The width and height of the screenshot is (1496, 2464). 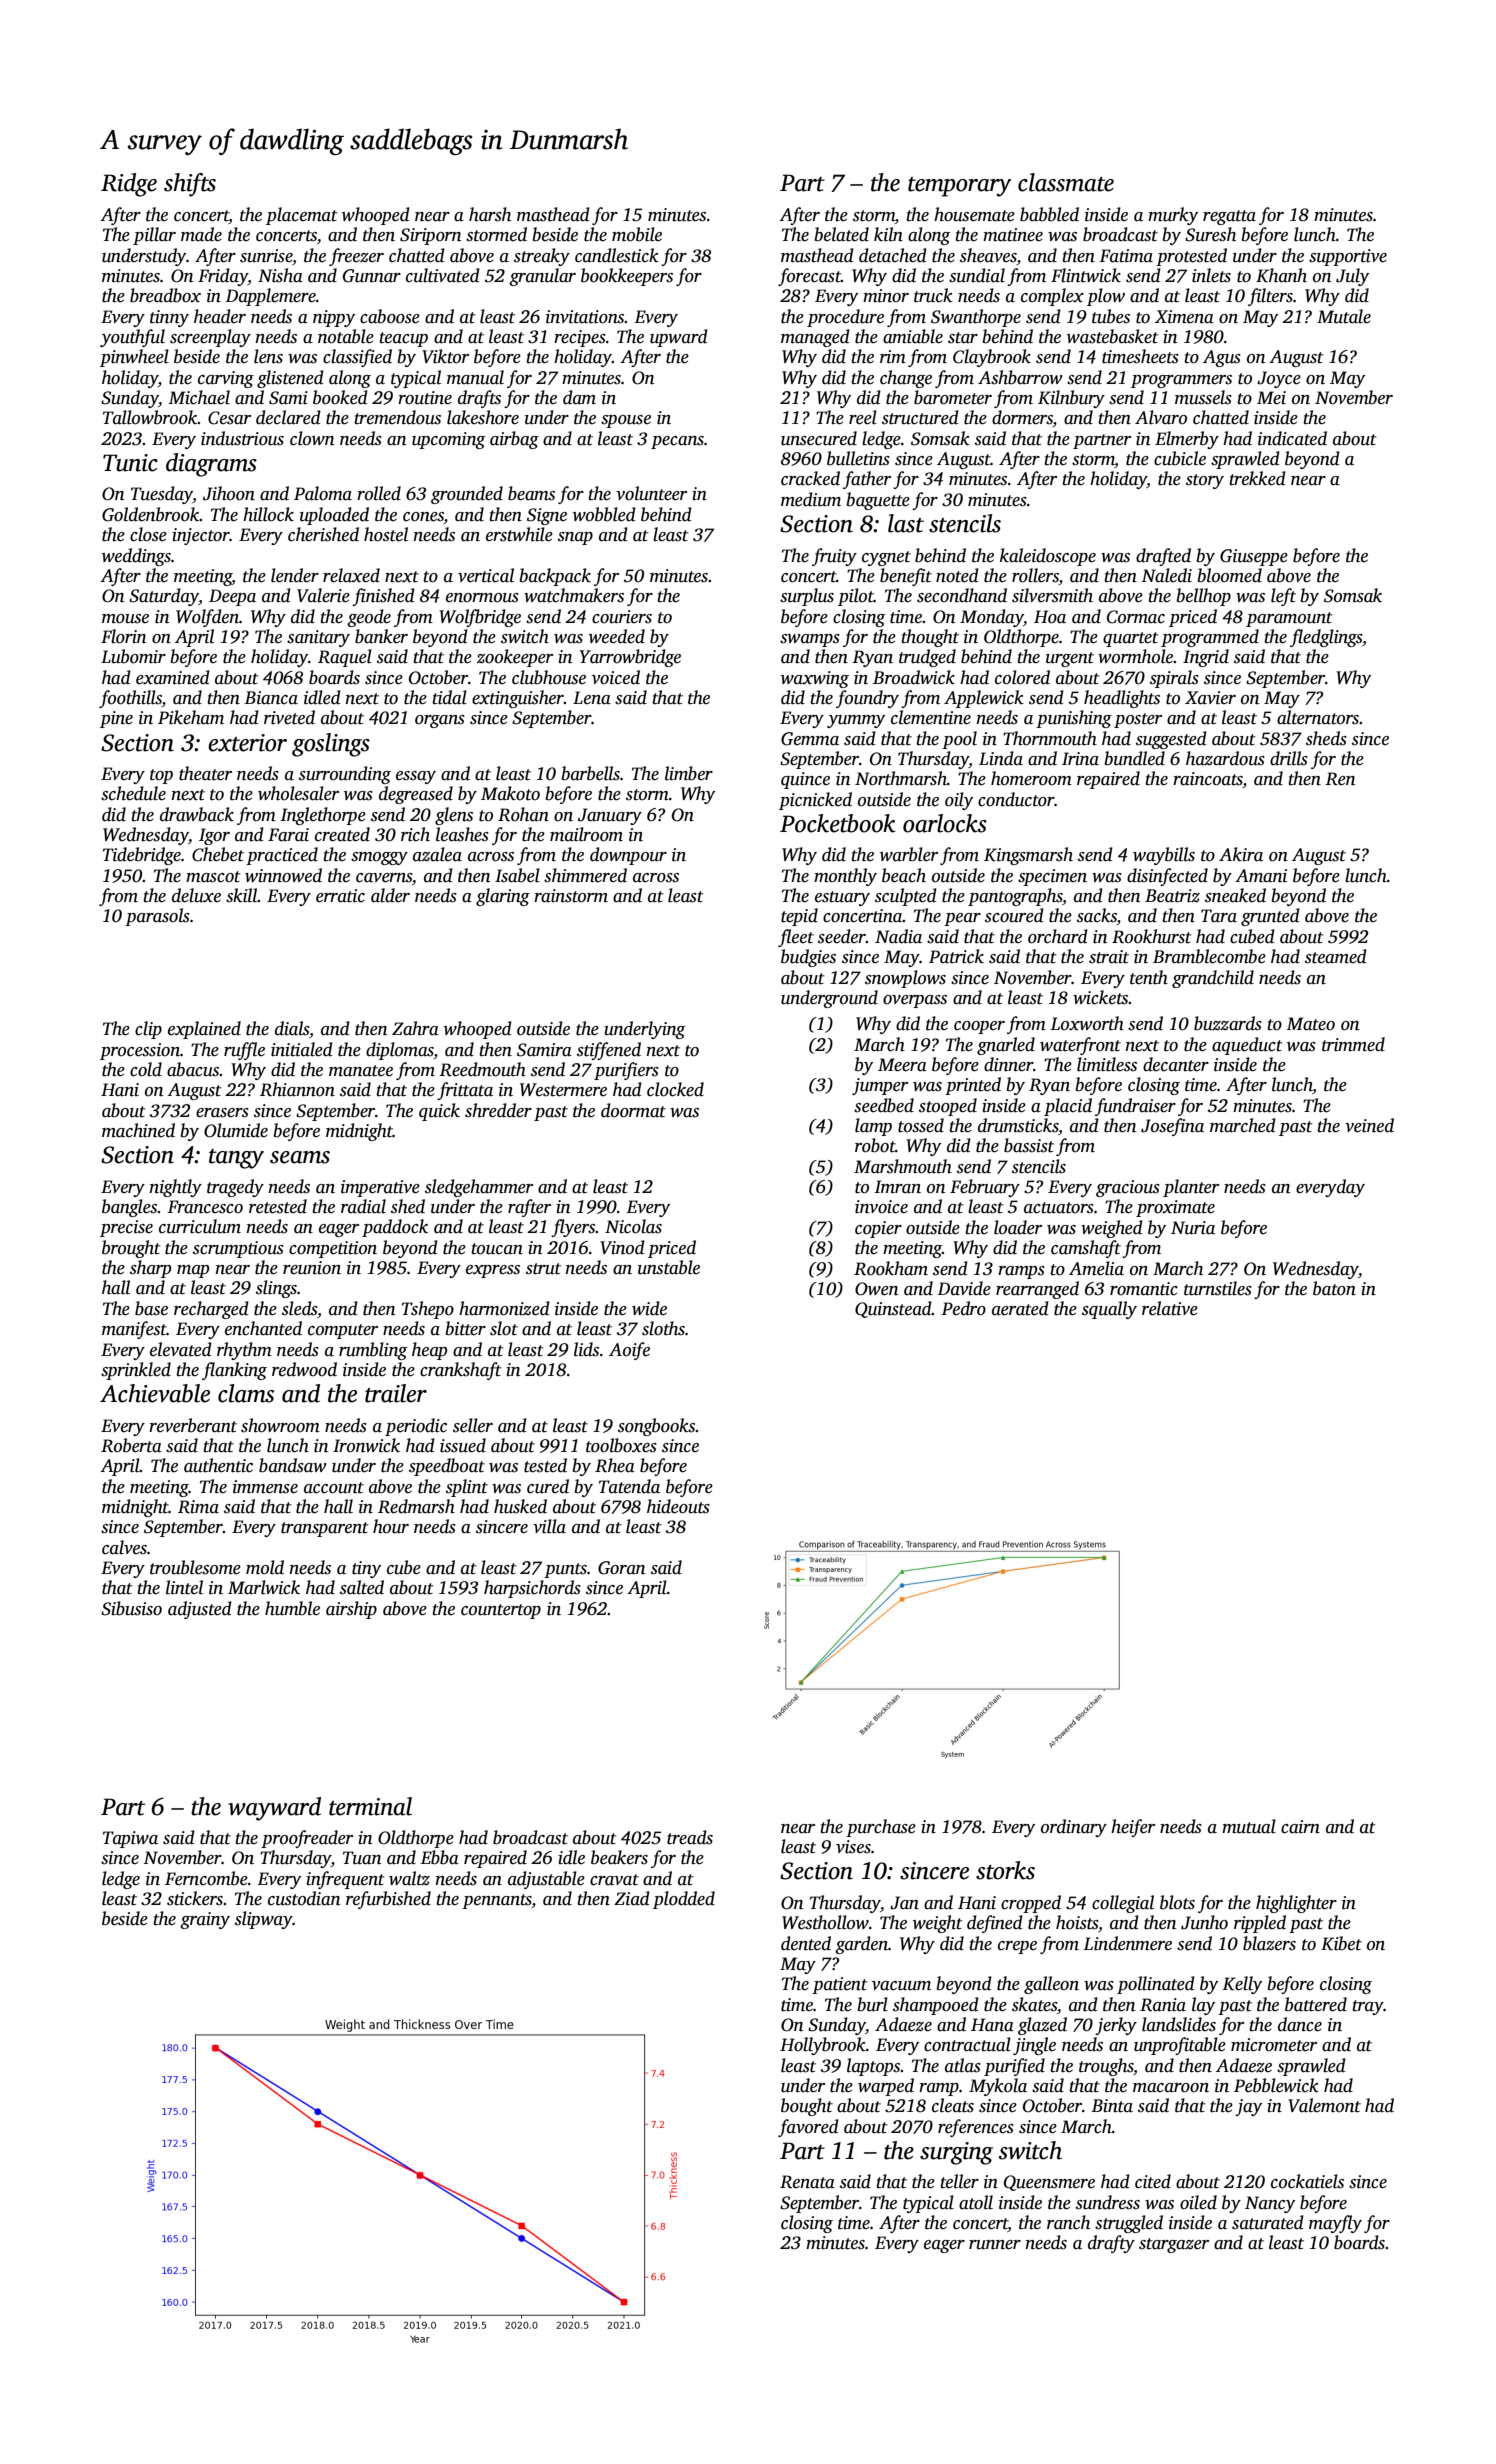 I want to click on Ebba, so click(x=439, y=1857).
